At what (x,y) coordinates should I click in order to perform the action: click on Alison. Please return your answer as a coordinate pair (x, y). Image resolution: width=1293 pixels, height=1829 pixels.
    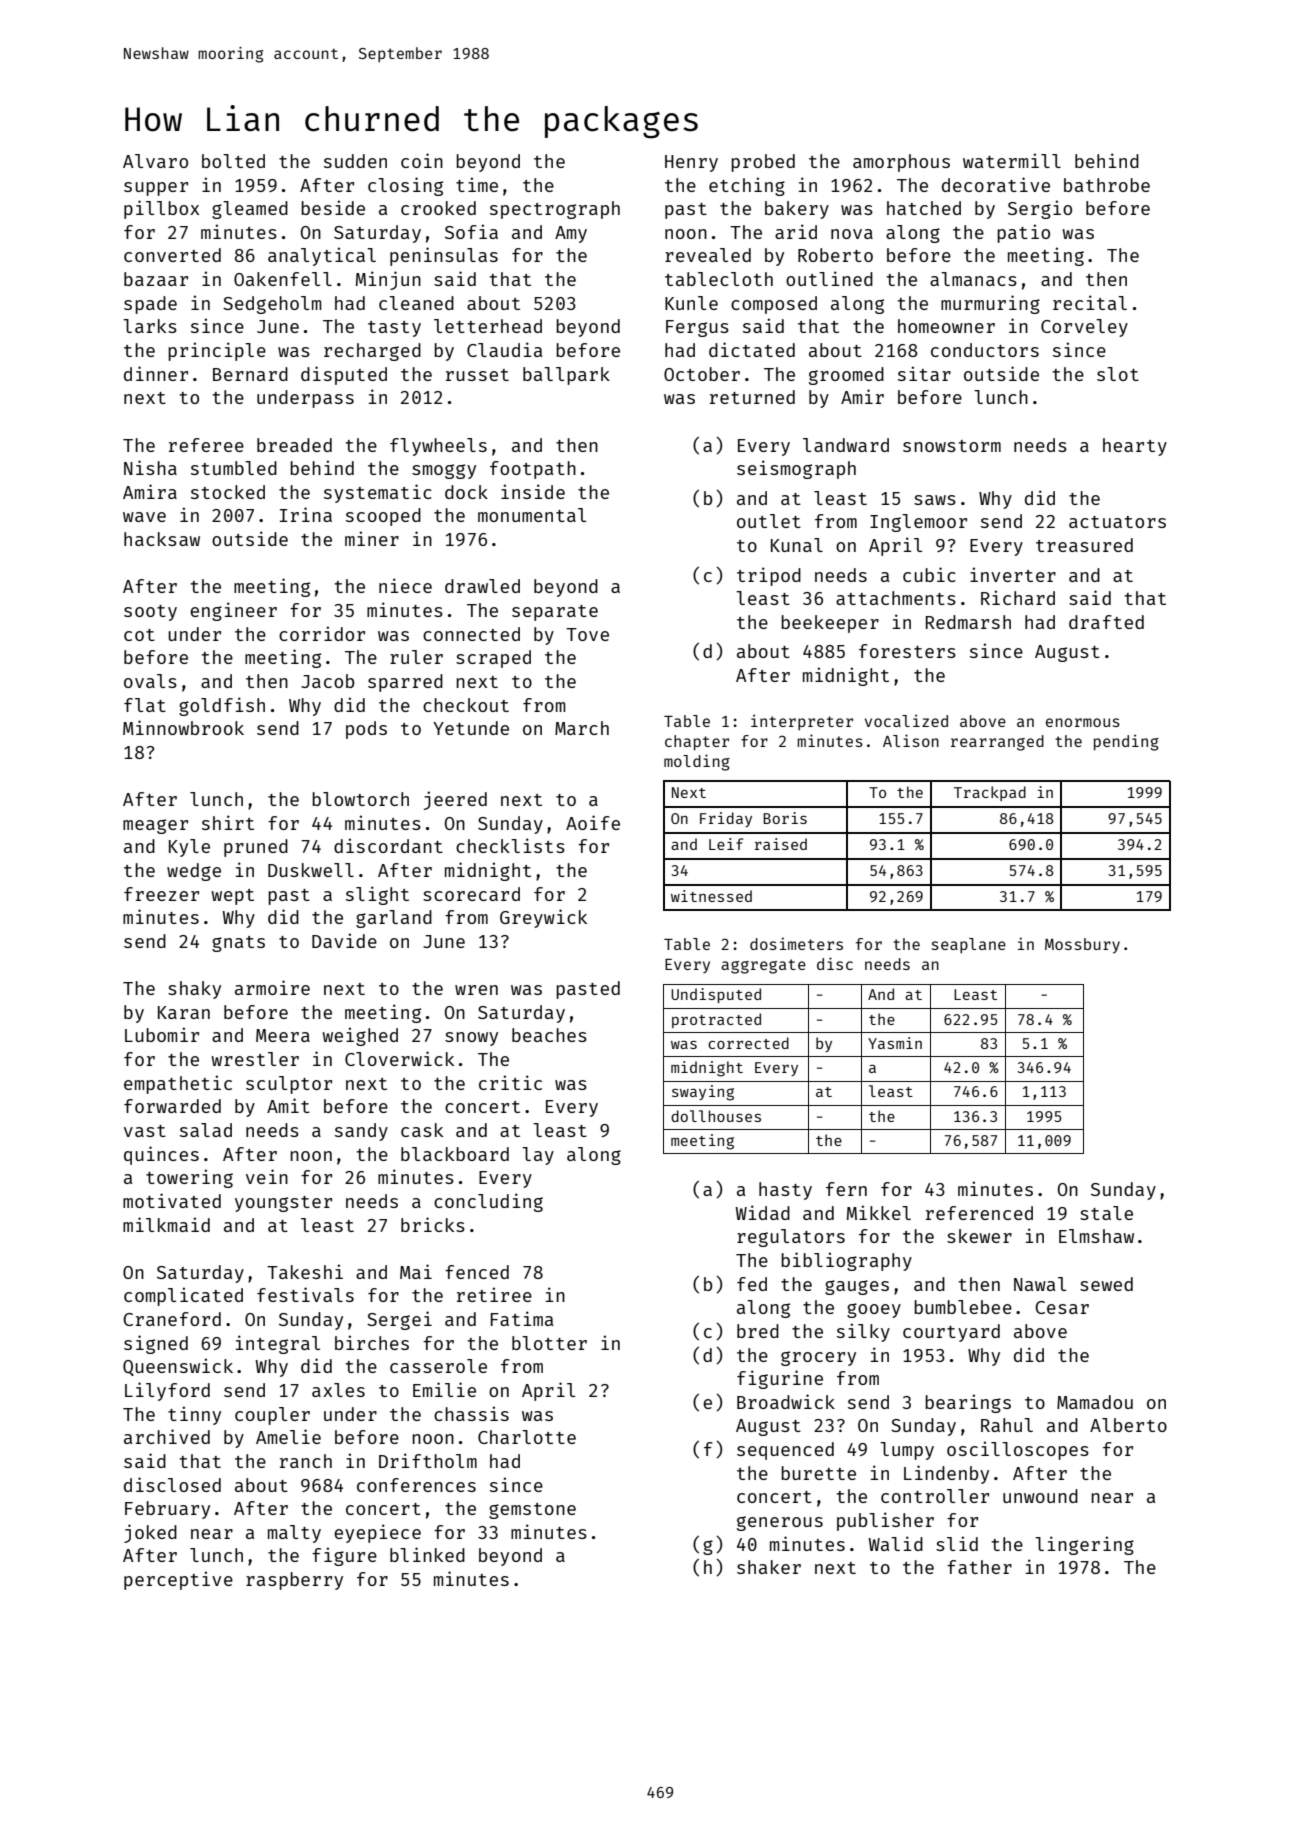
    Looking at the image, I should click on (911, 740).
